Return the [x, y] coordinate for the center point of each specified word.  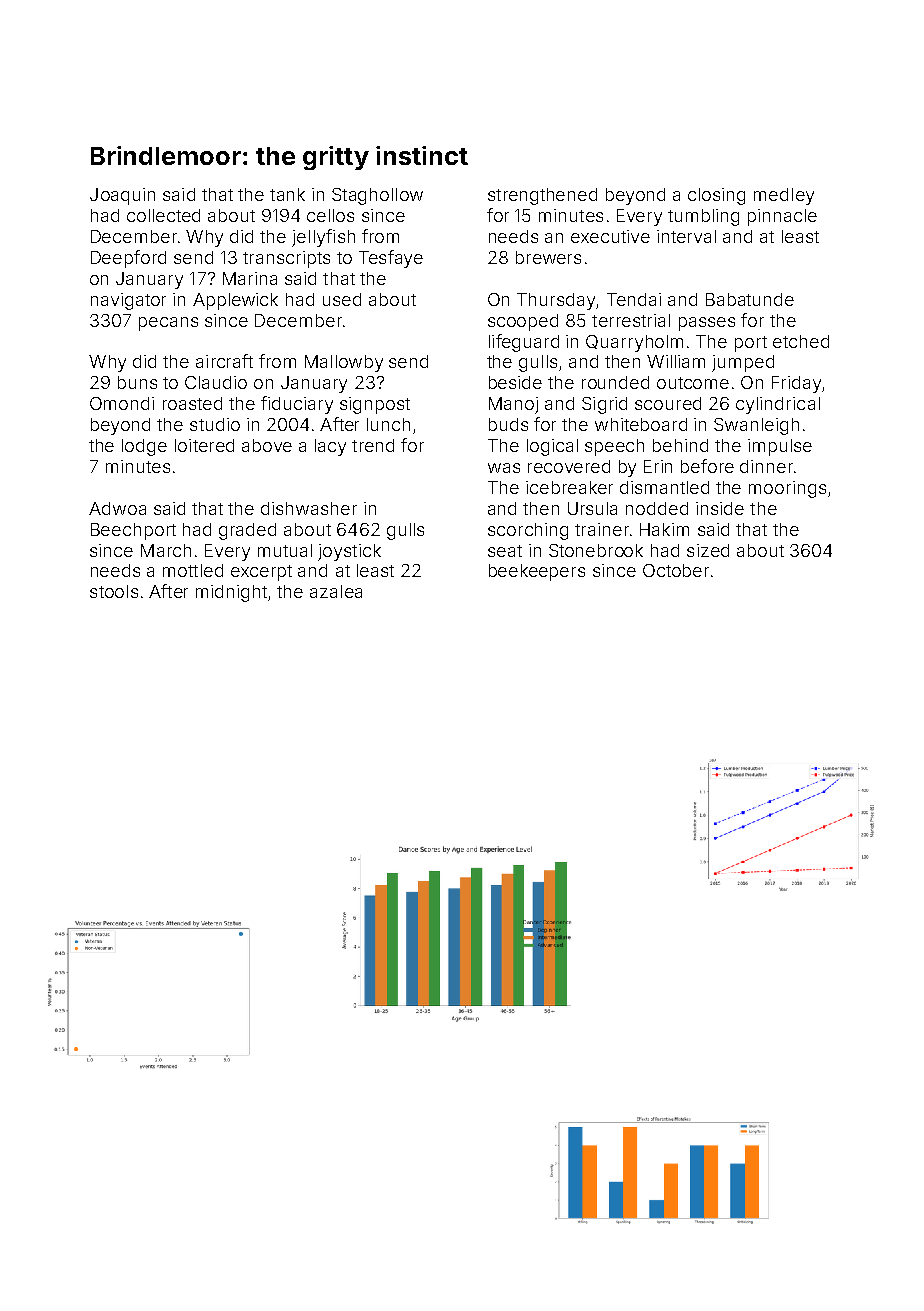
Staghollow [377, 196]
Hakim [664, 529]
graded [247, 531]
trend [373, 445]
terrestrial [631, 320]
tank [287, 194]
